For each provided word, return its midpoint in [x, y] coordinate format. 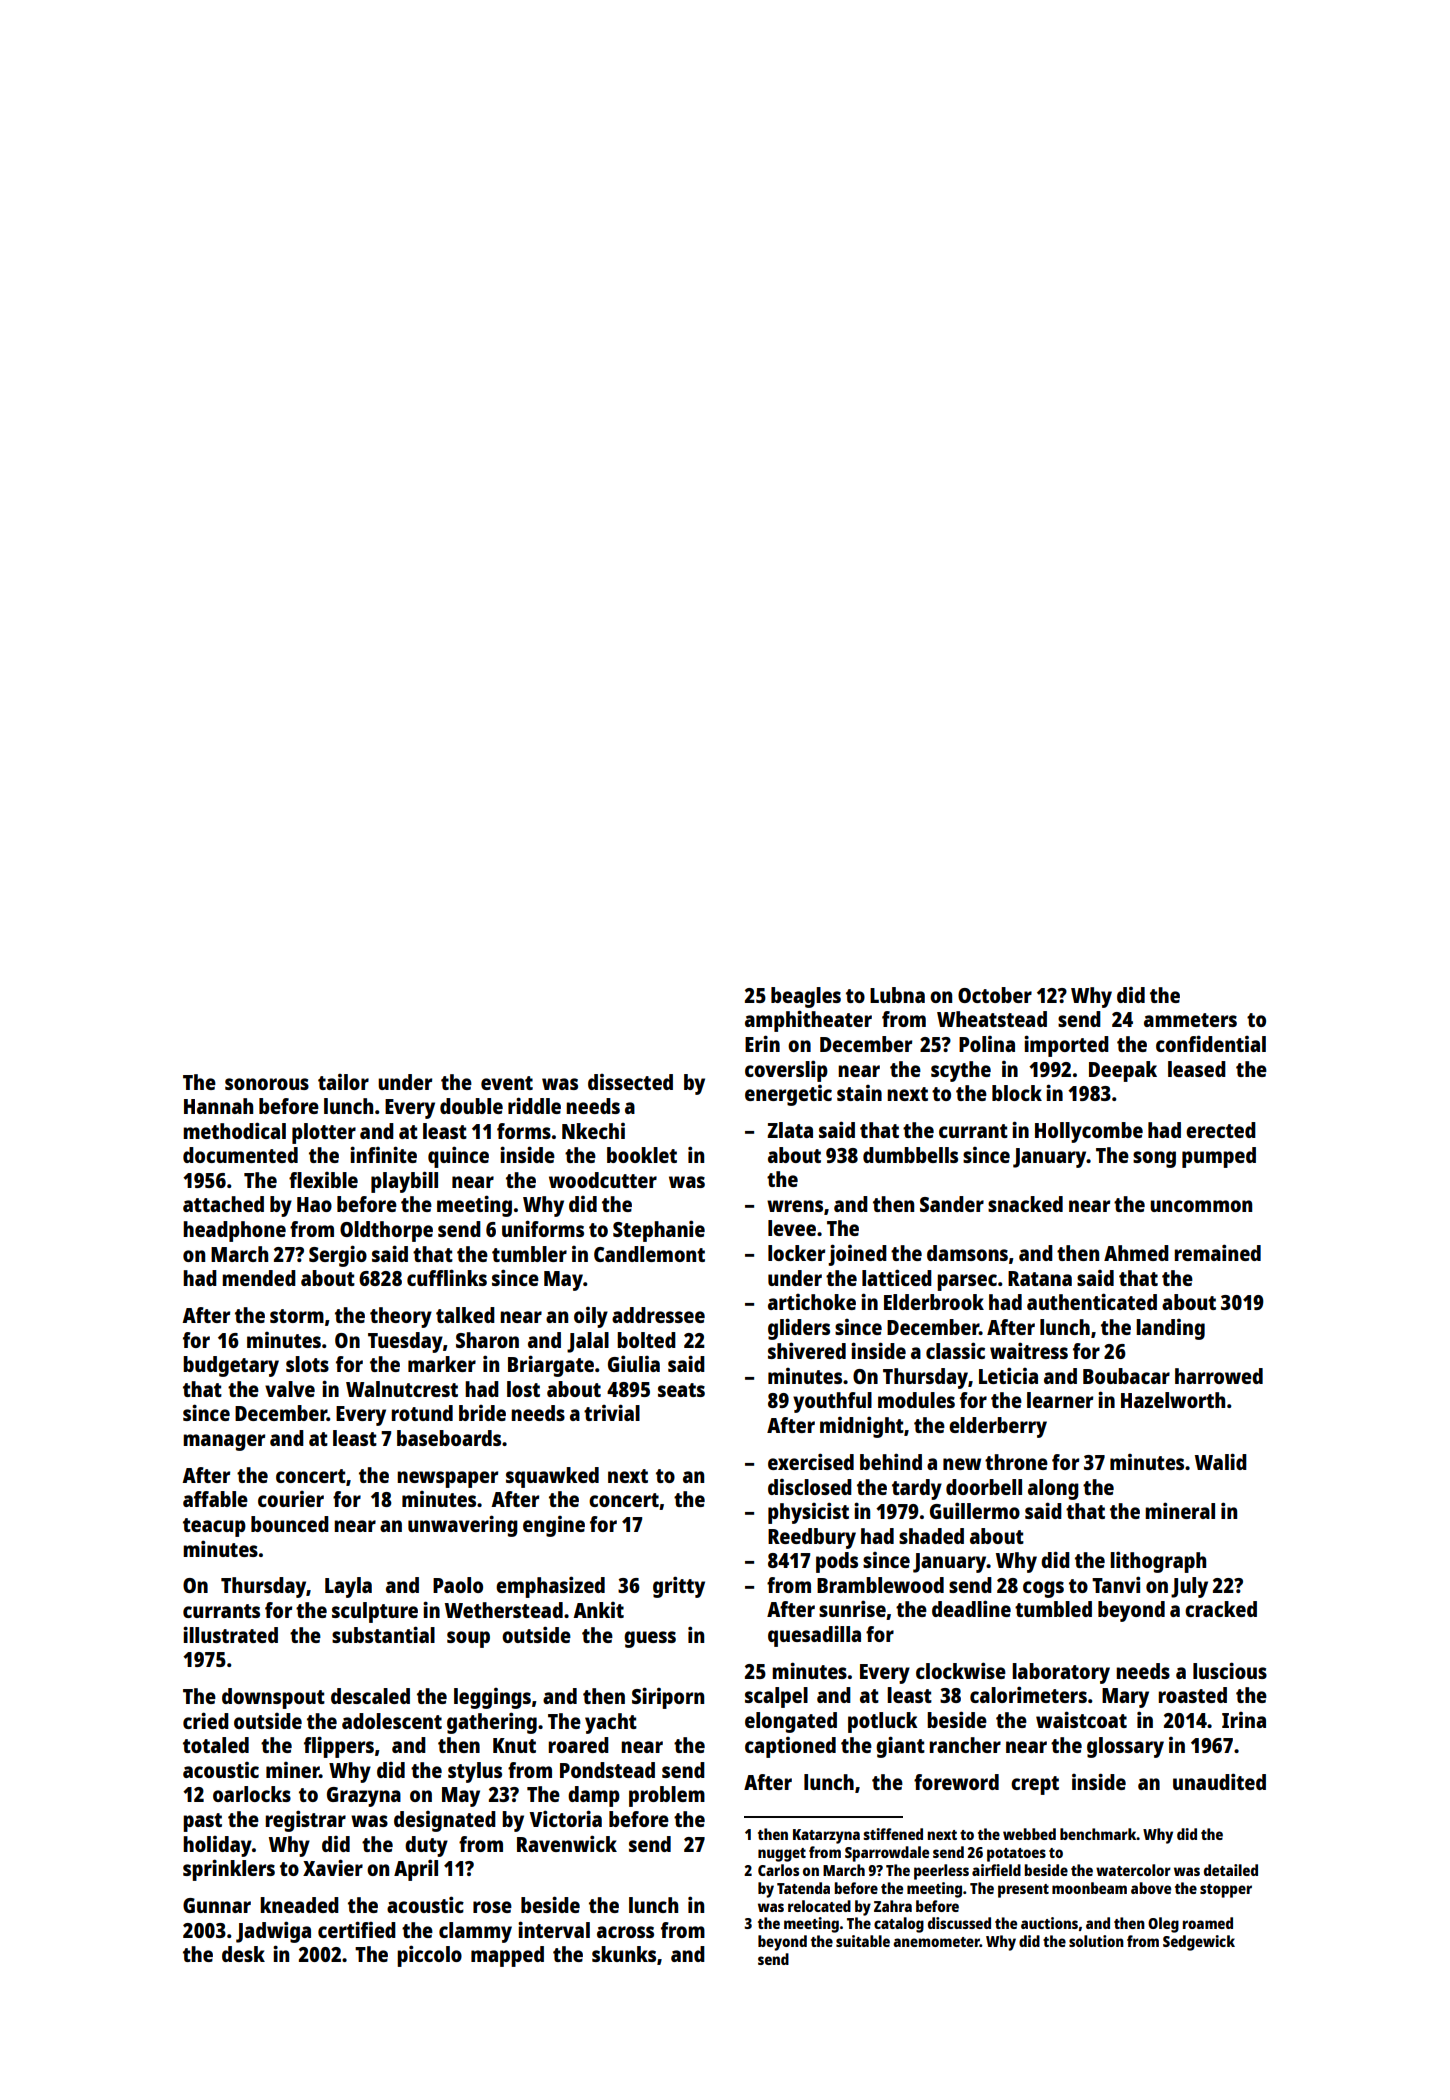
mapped [507, 1956]
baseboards [449, 1438]
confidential [1211, 1043]
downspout [273, 1698]
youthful [832, 1402]
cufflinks [447, 1277]
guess [650, 1639]
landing [1170, 1329]
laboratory [1061, 1673]
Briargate [551, 1366]
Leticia [1008, 1375]
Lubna [897, 995]
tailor [343, 1082]
